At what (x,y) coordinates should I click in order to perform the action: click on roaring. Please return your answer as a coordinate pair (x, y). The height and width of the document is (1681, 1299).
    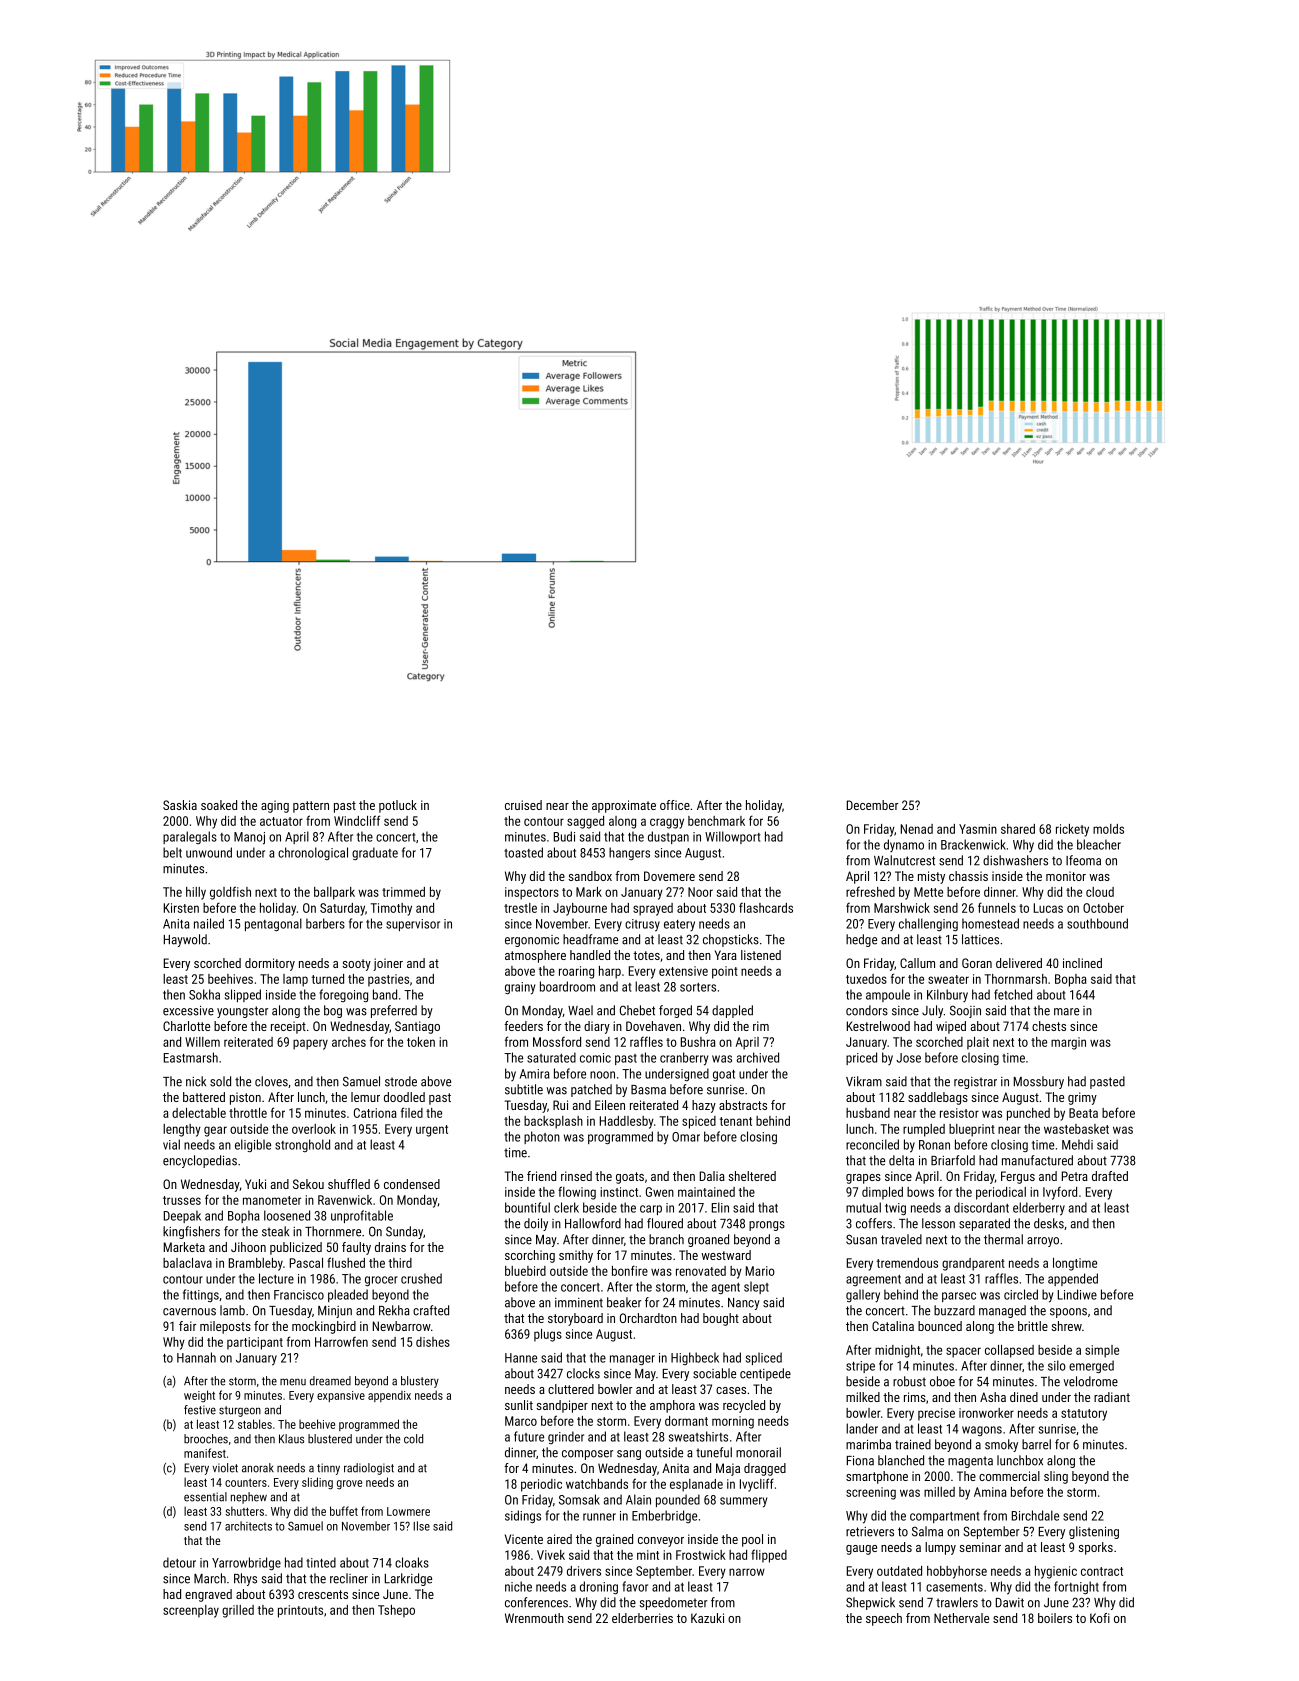
    Looking at the image, I should click on (576, 972).
